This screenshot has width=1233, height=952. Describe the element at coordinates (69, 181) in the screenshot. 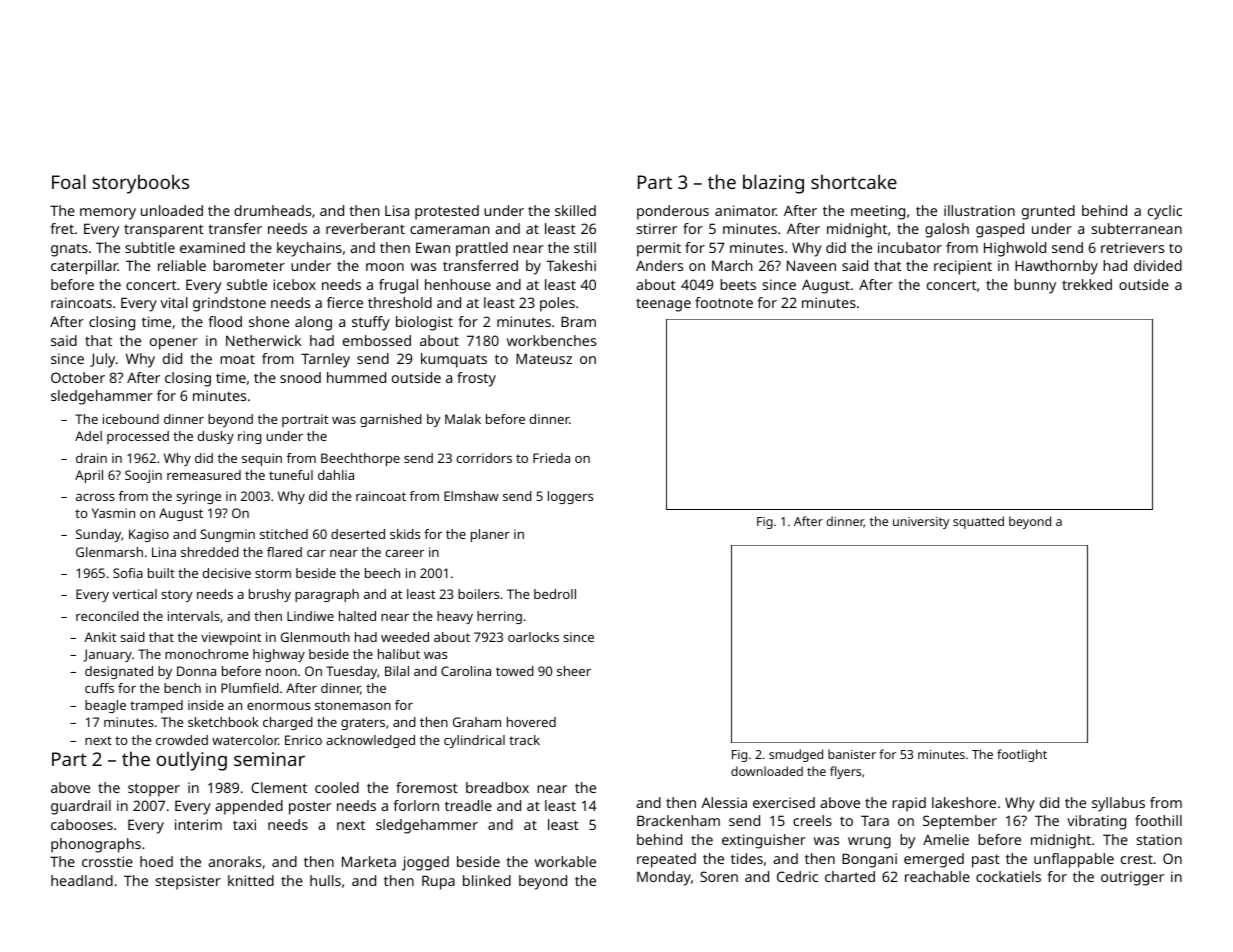

I see `Foal` at that location.
